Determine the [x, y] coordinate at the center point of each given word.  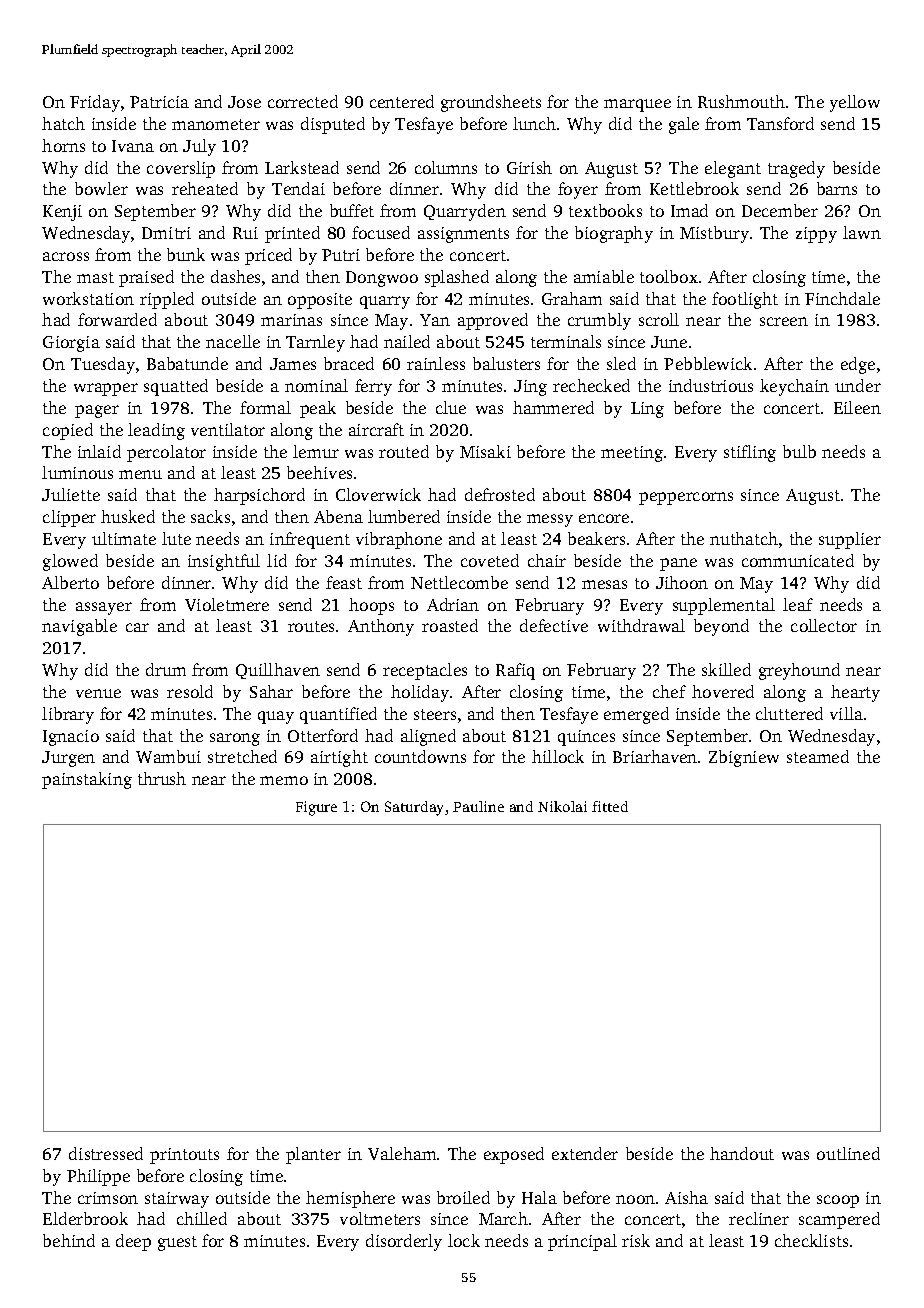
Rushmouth [741, 101]
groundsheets [491, 103]
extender [585, 1153]
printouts [184, 1156]
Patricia [159, 102]
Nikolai [562, 806]
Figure [316, 808]
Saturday [414, 808]
